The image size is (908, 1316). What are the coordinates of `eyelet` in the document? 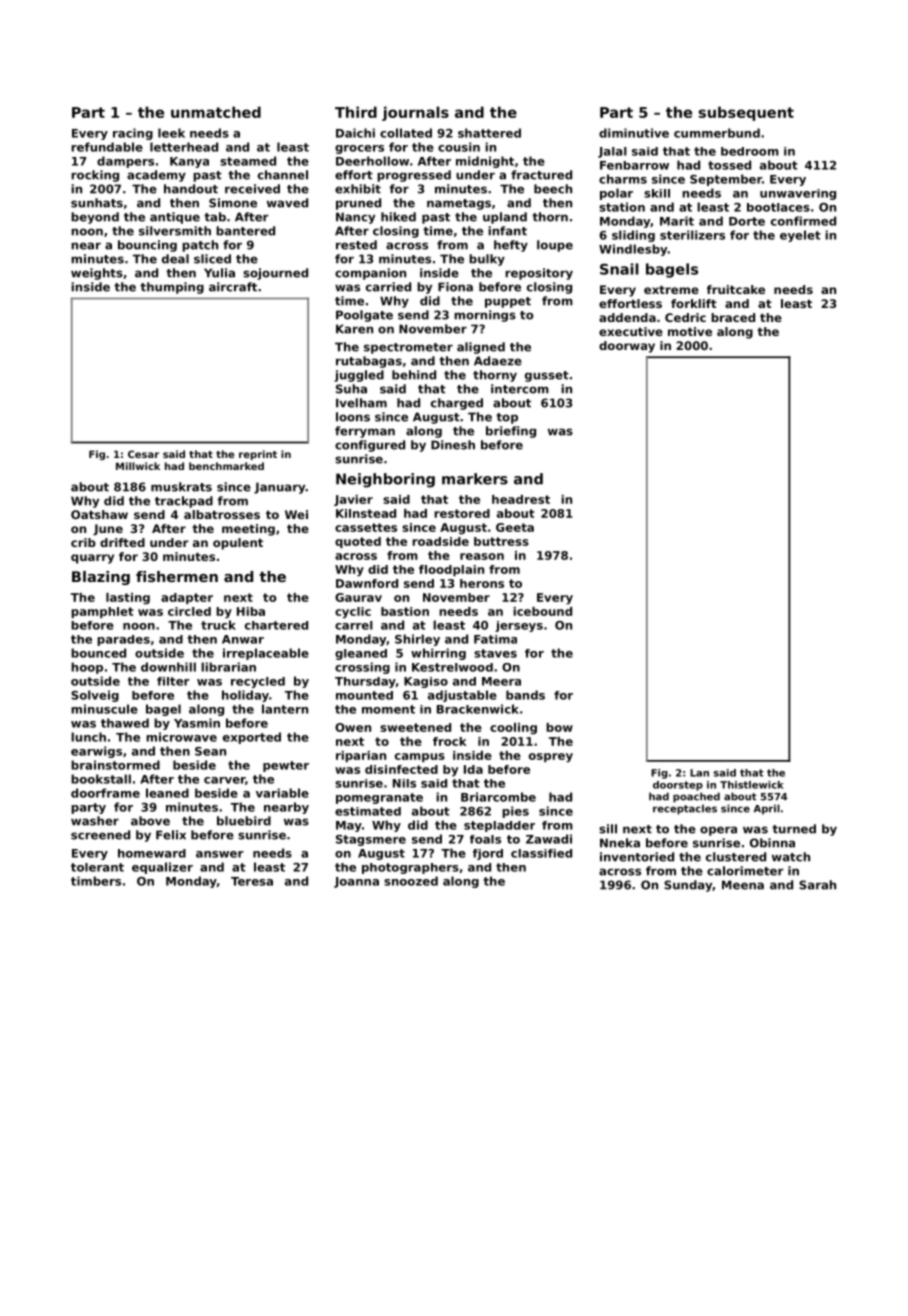 It's located at (800, 236).
